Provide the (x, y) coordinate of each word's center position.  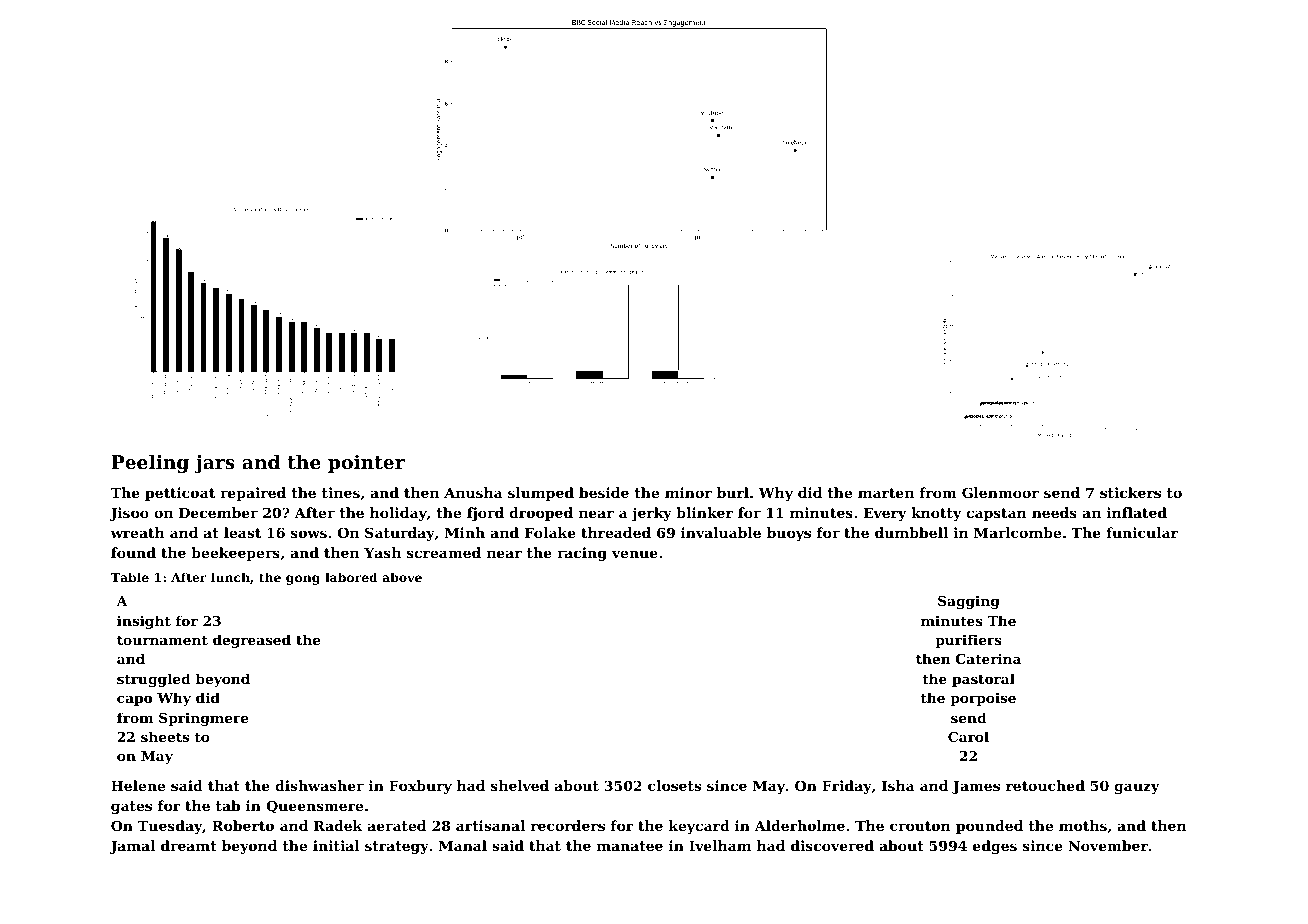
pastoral (983, 680)
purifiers (968, 641)
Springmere (203, 719)
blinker (704, 512)
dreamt (189, 845)
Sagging (969, 602)
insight (144, 622)
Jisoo (129, 514)
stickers (1130, 492)
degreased (252, 641)
